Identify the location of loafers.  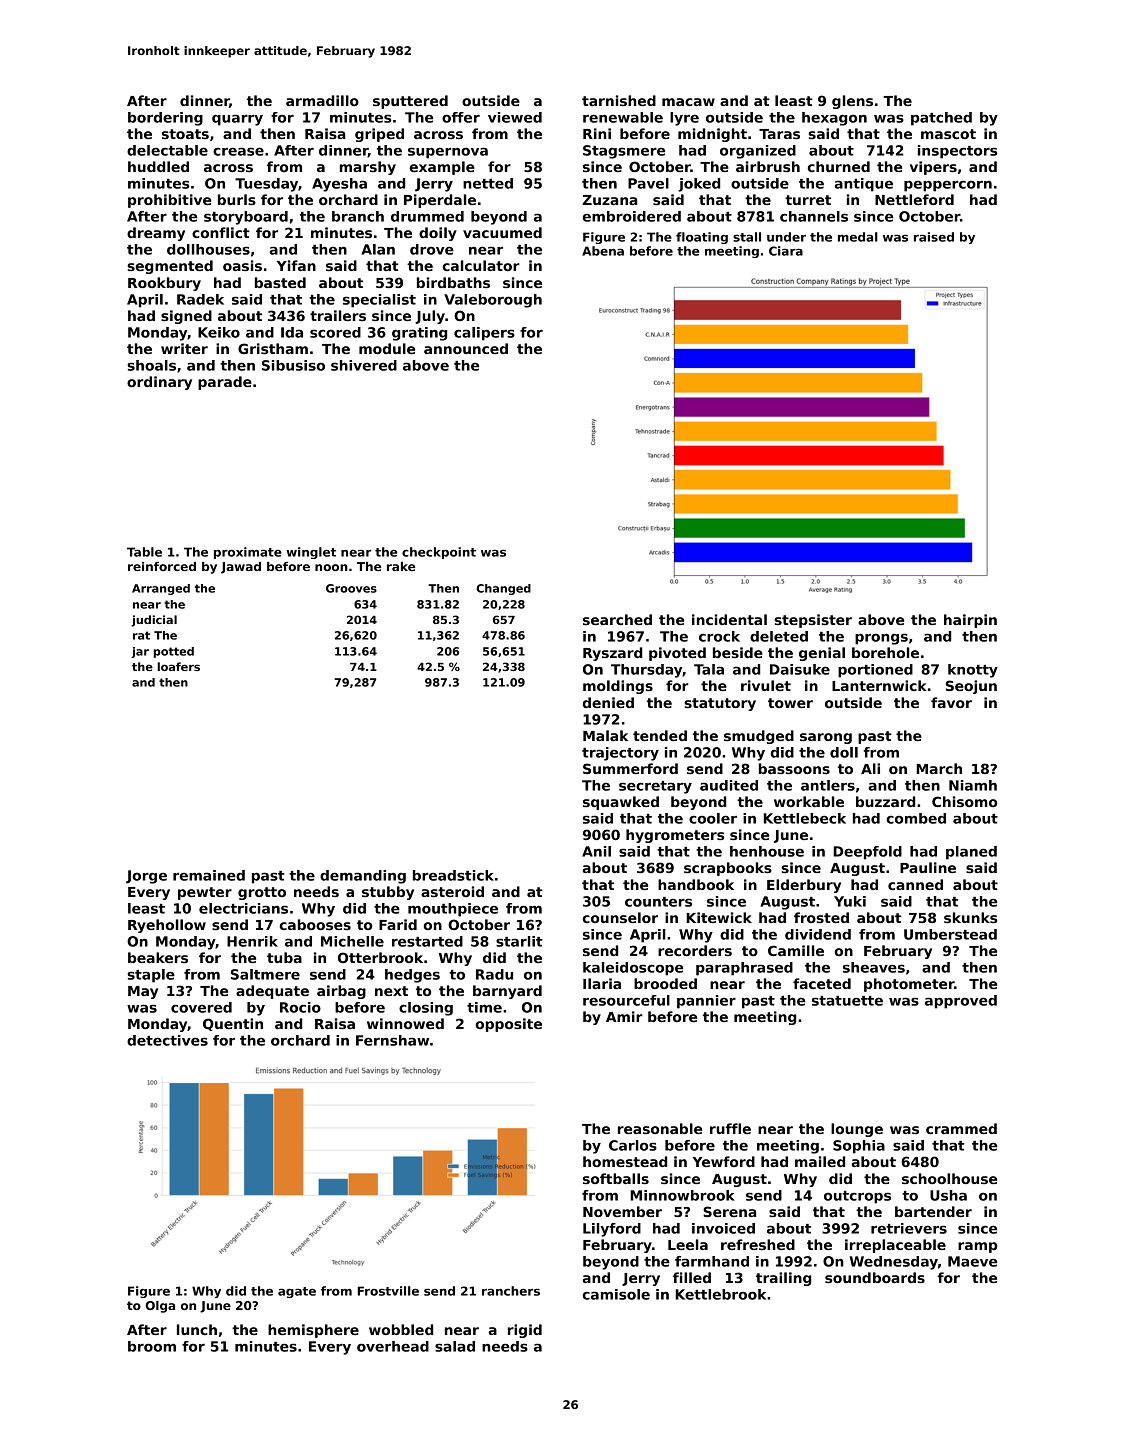
(178, 666).
